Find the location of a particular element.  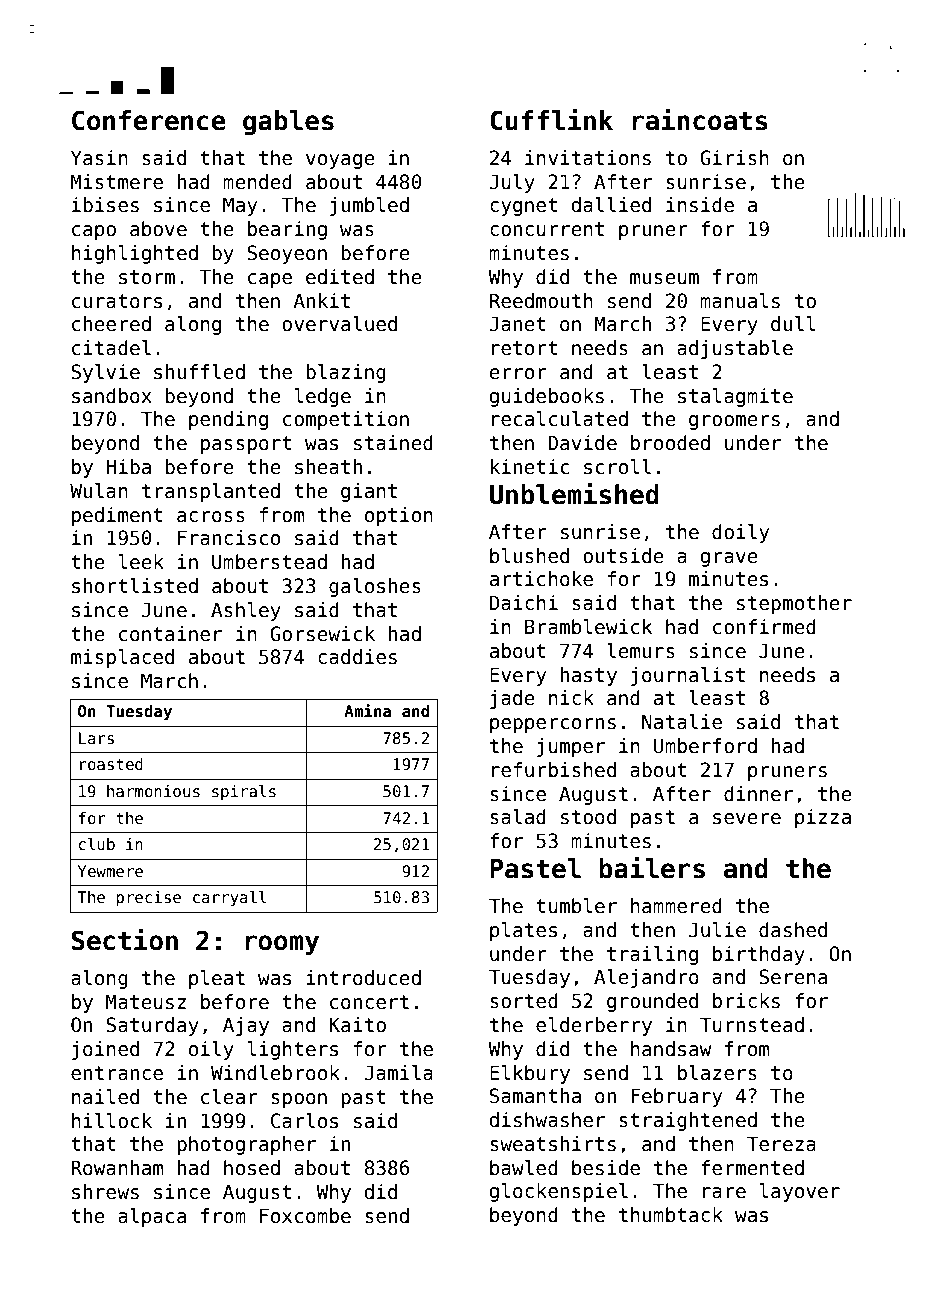

stained is located at coordinates (393, 443).
